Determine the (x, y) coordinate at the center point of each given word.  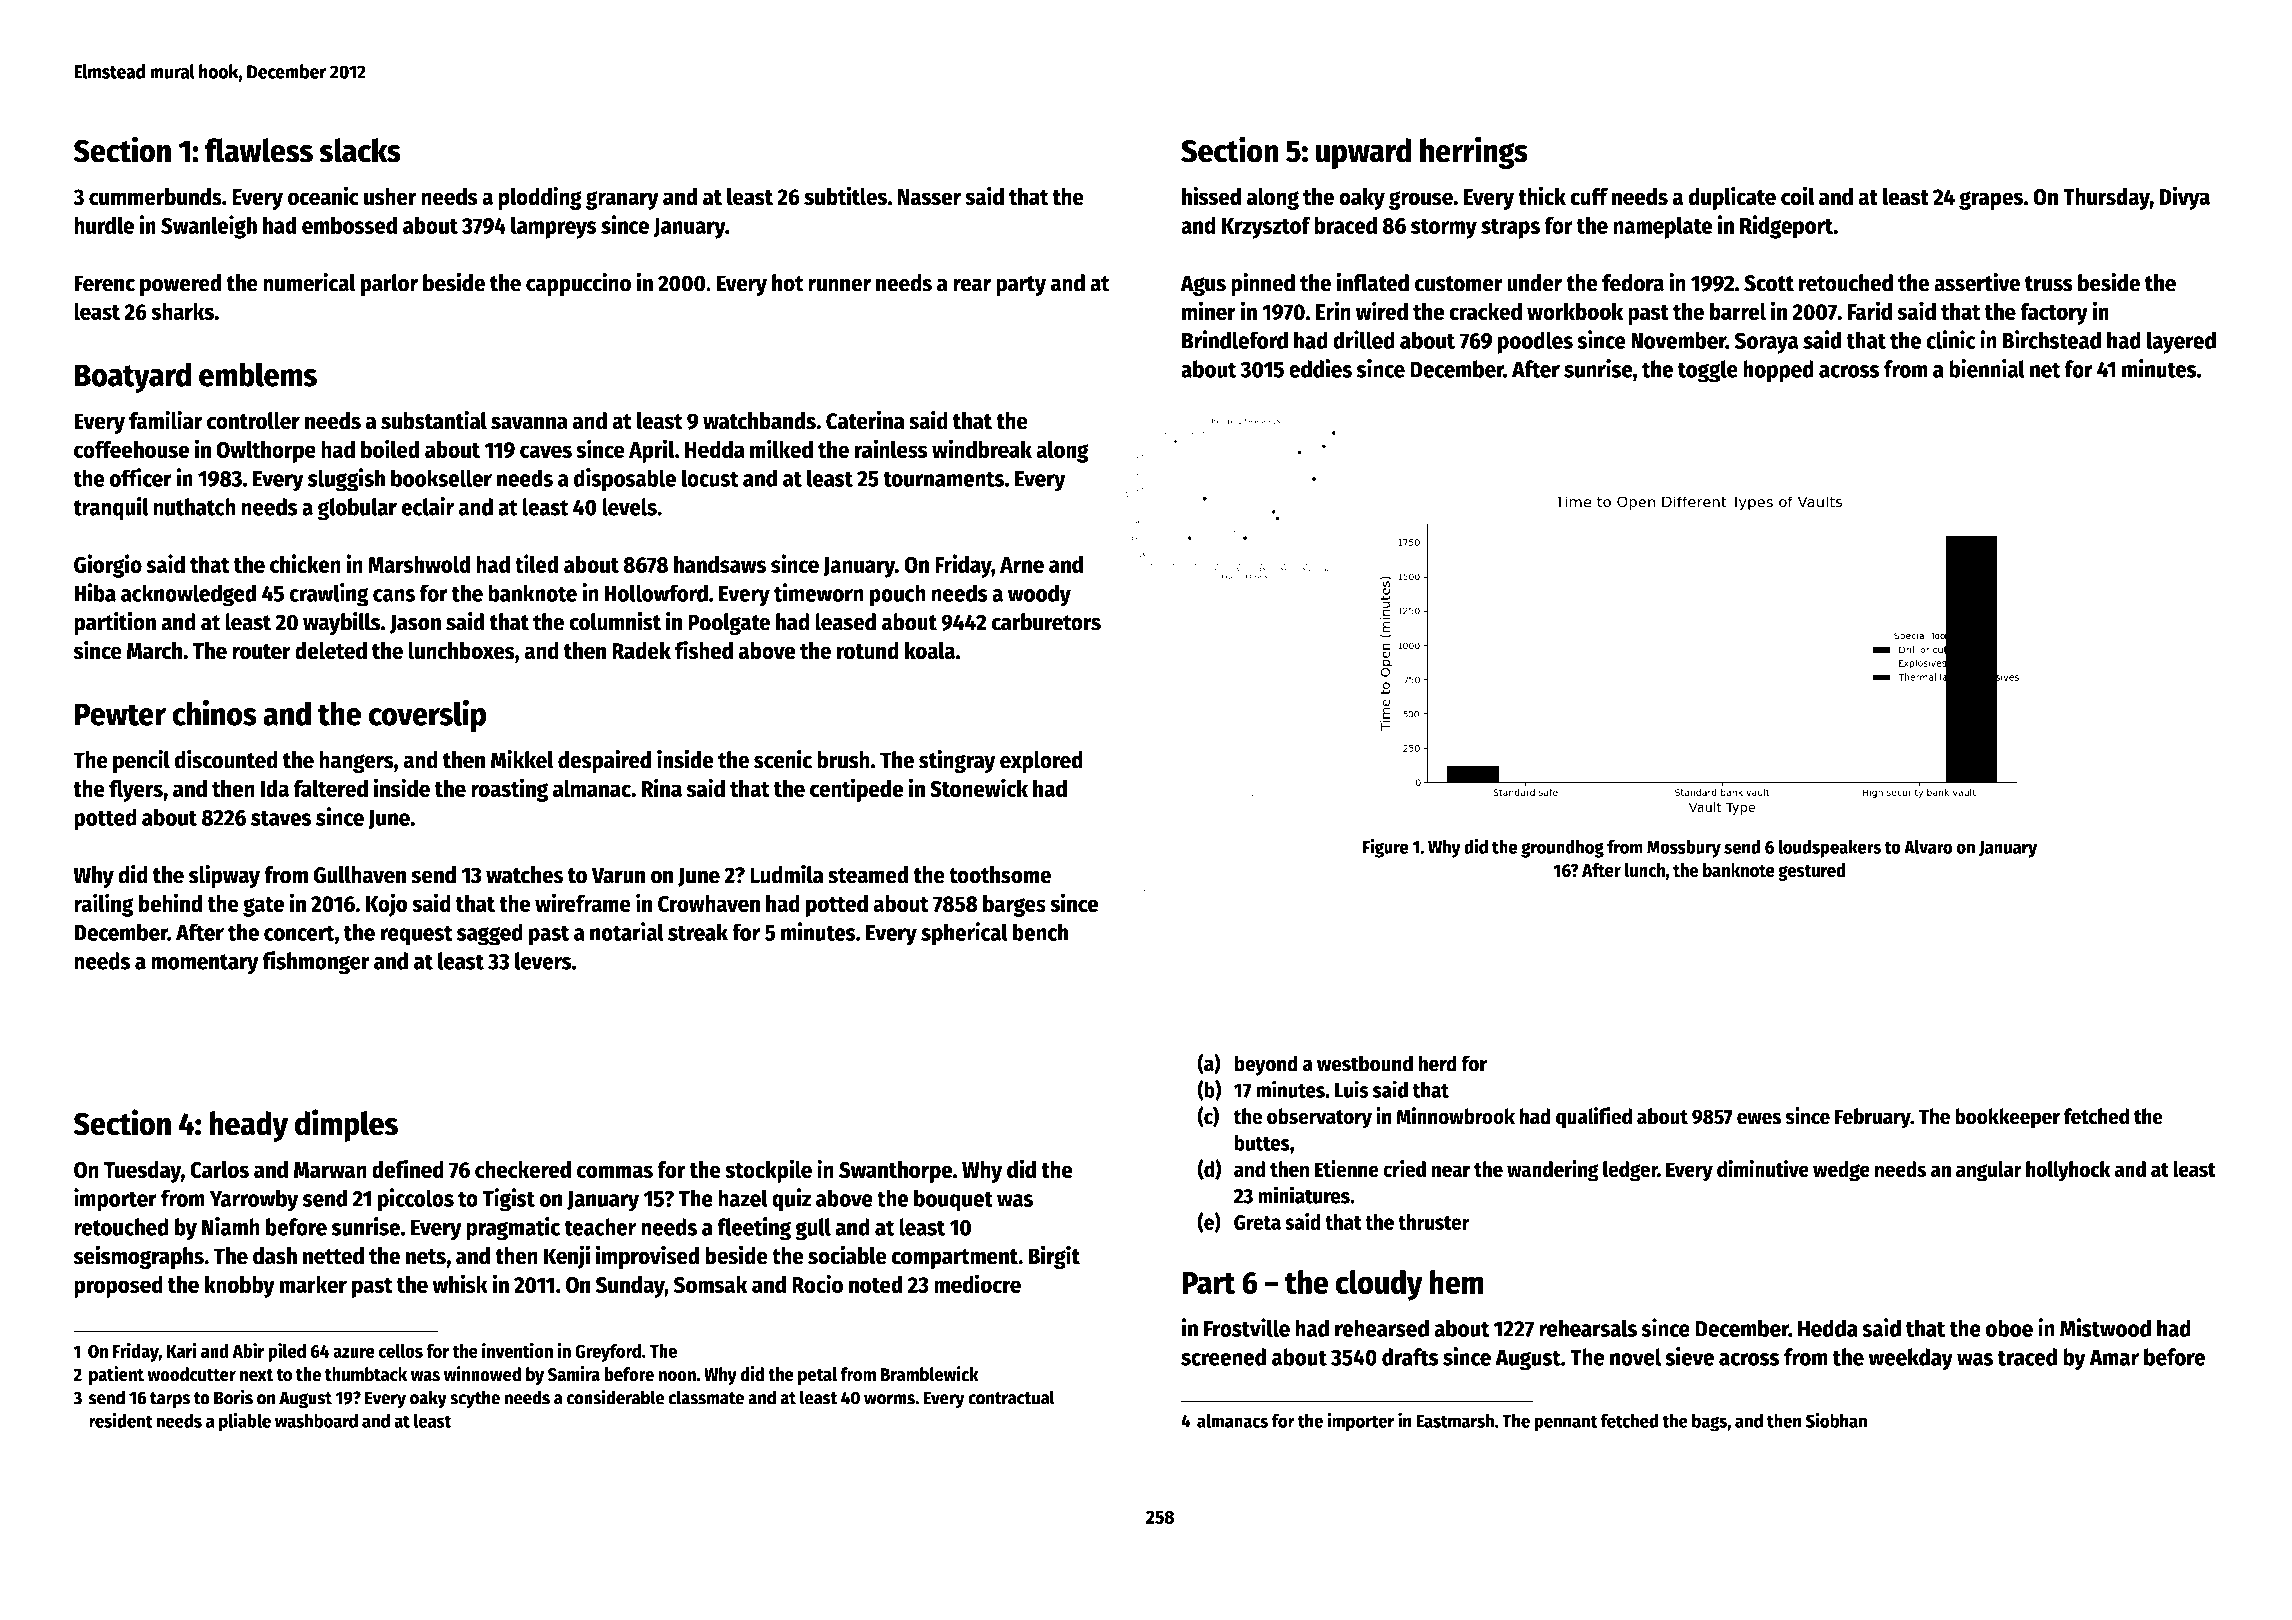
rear (972, 285)
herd (1437, 1063)
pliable (245, 1422)
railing (104, 905)
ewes (1759, 1118)
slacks (360, 150)
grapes (1991, 200)
